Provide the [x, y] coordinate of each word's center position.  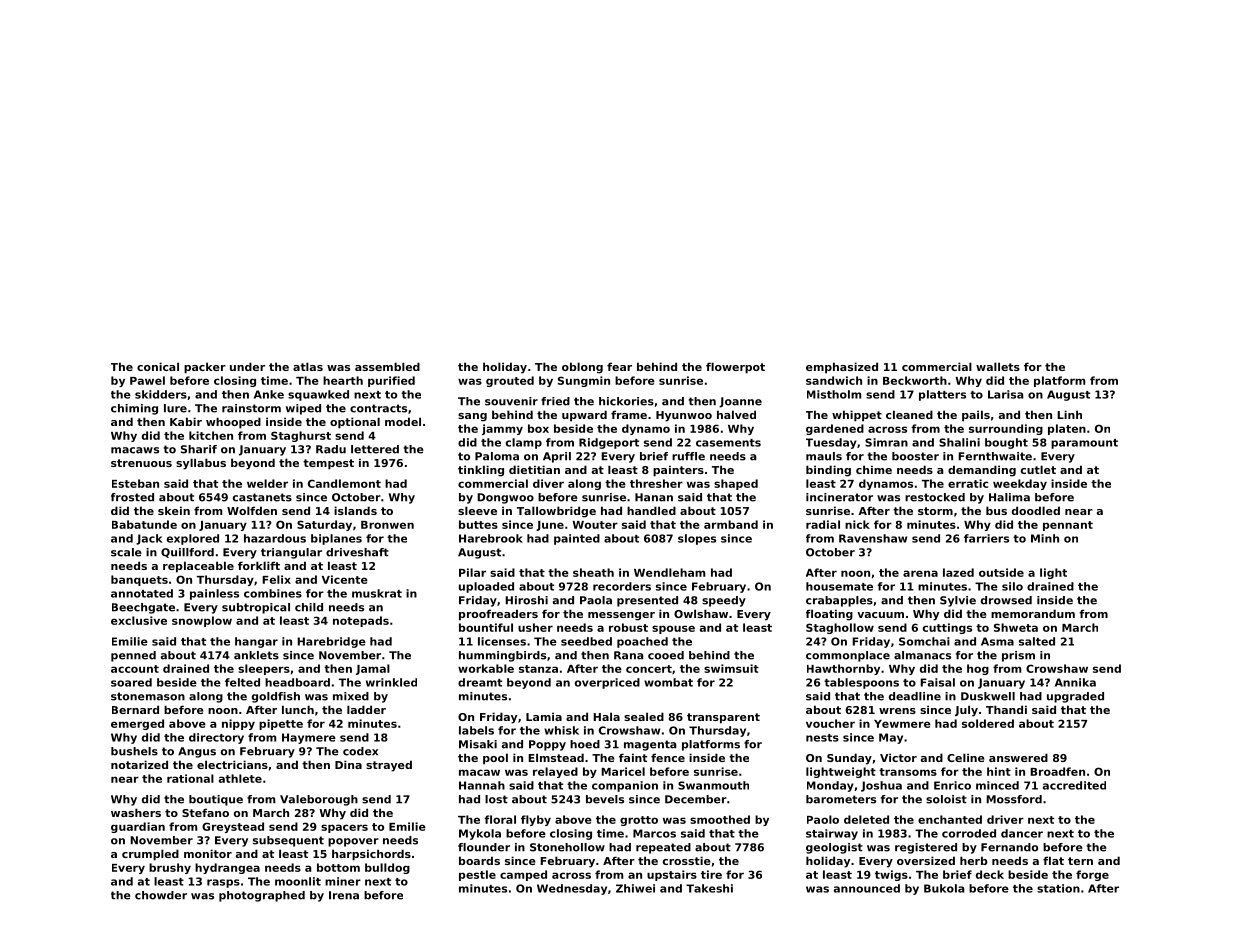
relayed [555, 772]
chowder [161, 895]
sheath [593, 572]
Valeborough [319, 800]
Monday [830, 786]
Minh [1045, 538]
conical [158, 366]
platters [942, 395]
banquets [139, 580]
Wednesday [572, 889]
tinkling [481, 471]
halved [736, 414]
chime [874, 469]
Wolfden [252, 510]
